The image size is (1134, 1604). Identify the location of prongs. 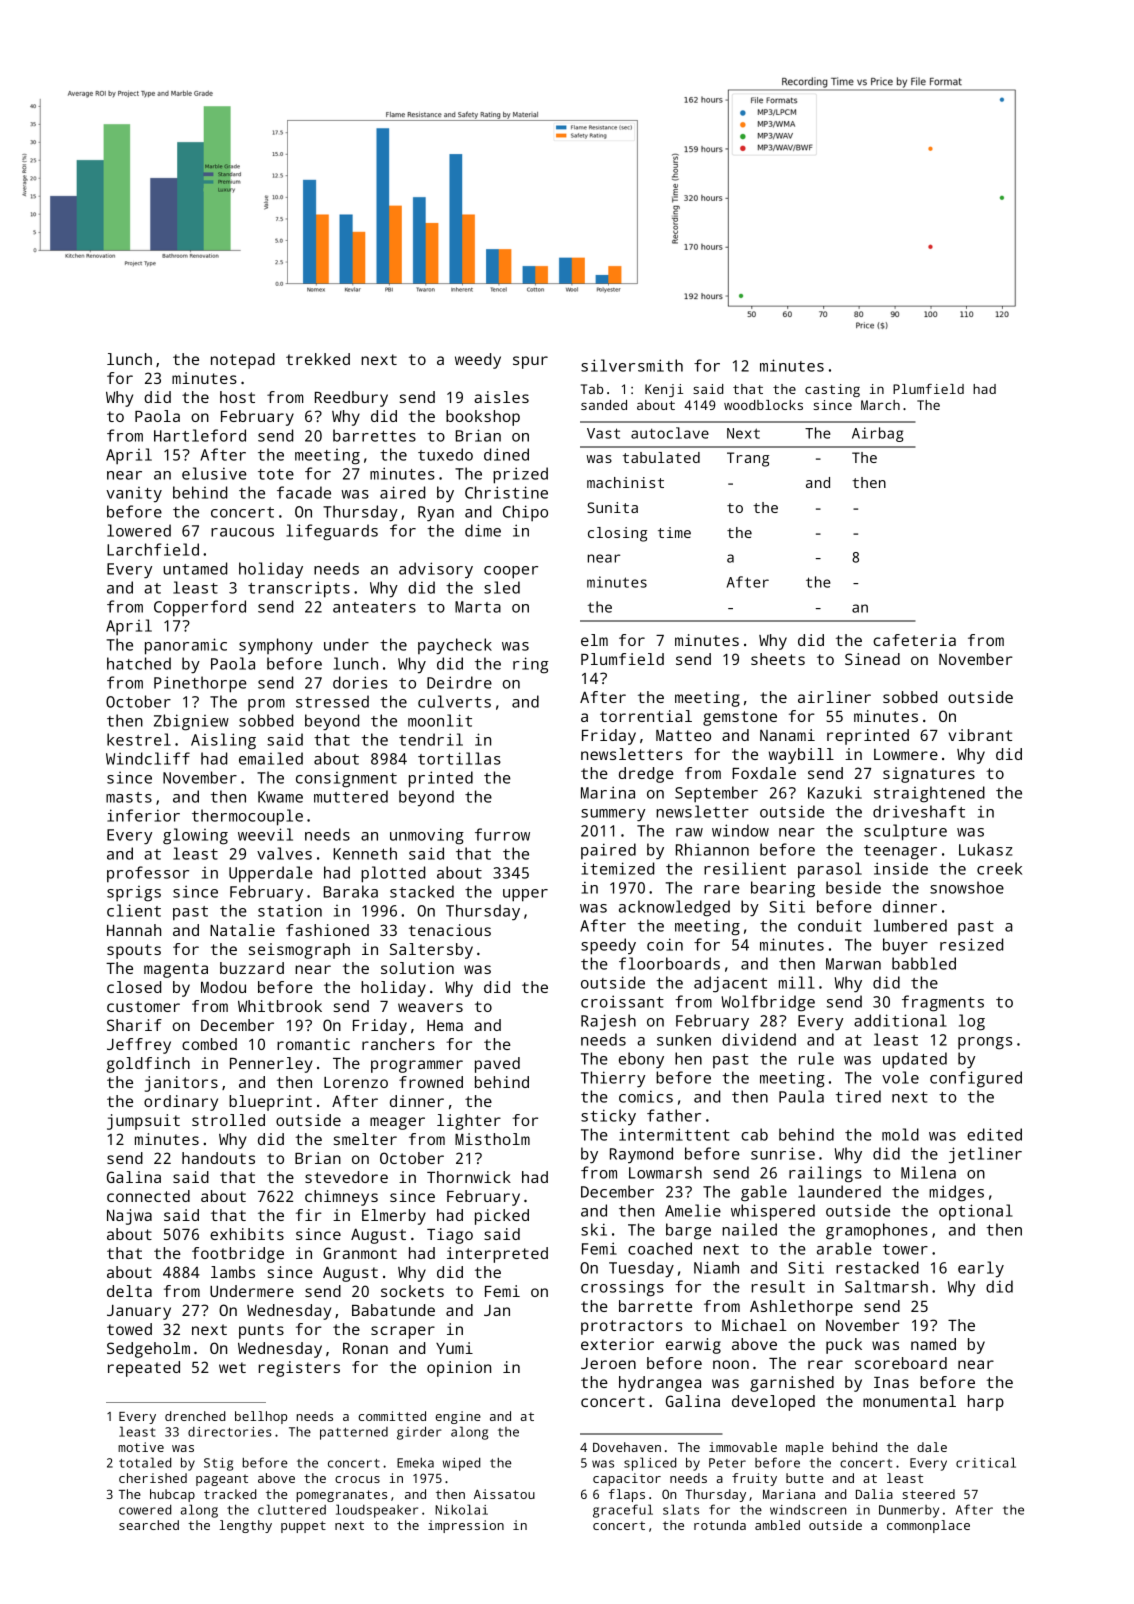
(985, 1043).
